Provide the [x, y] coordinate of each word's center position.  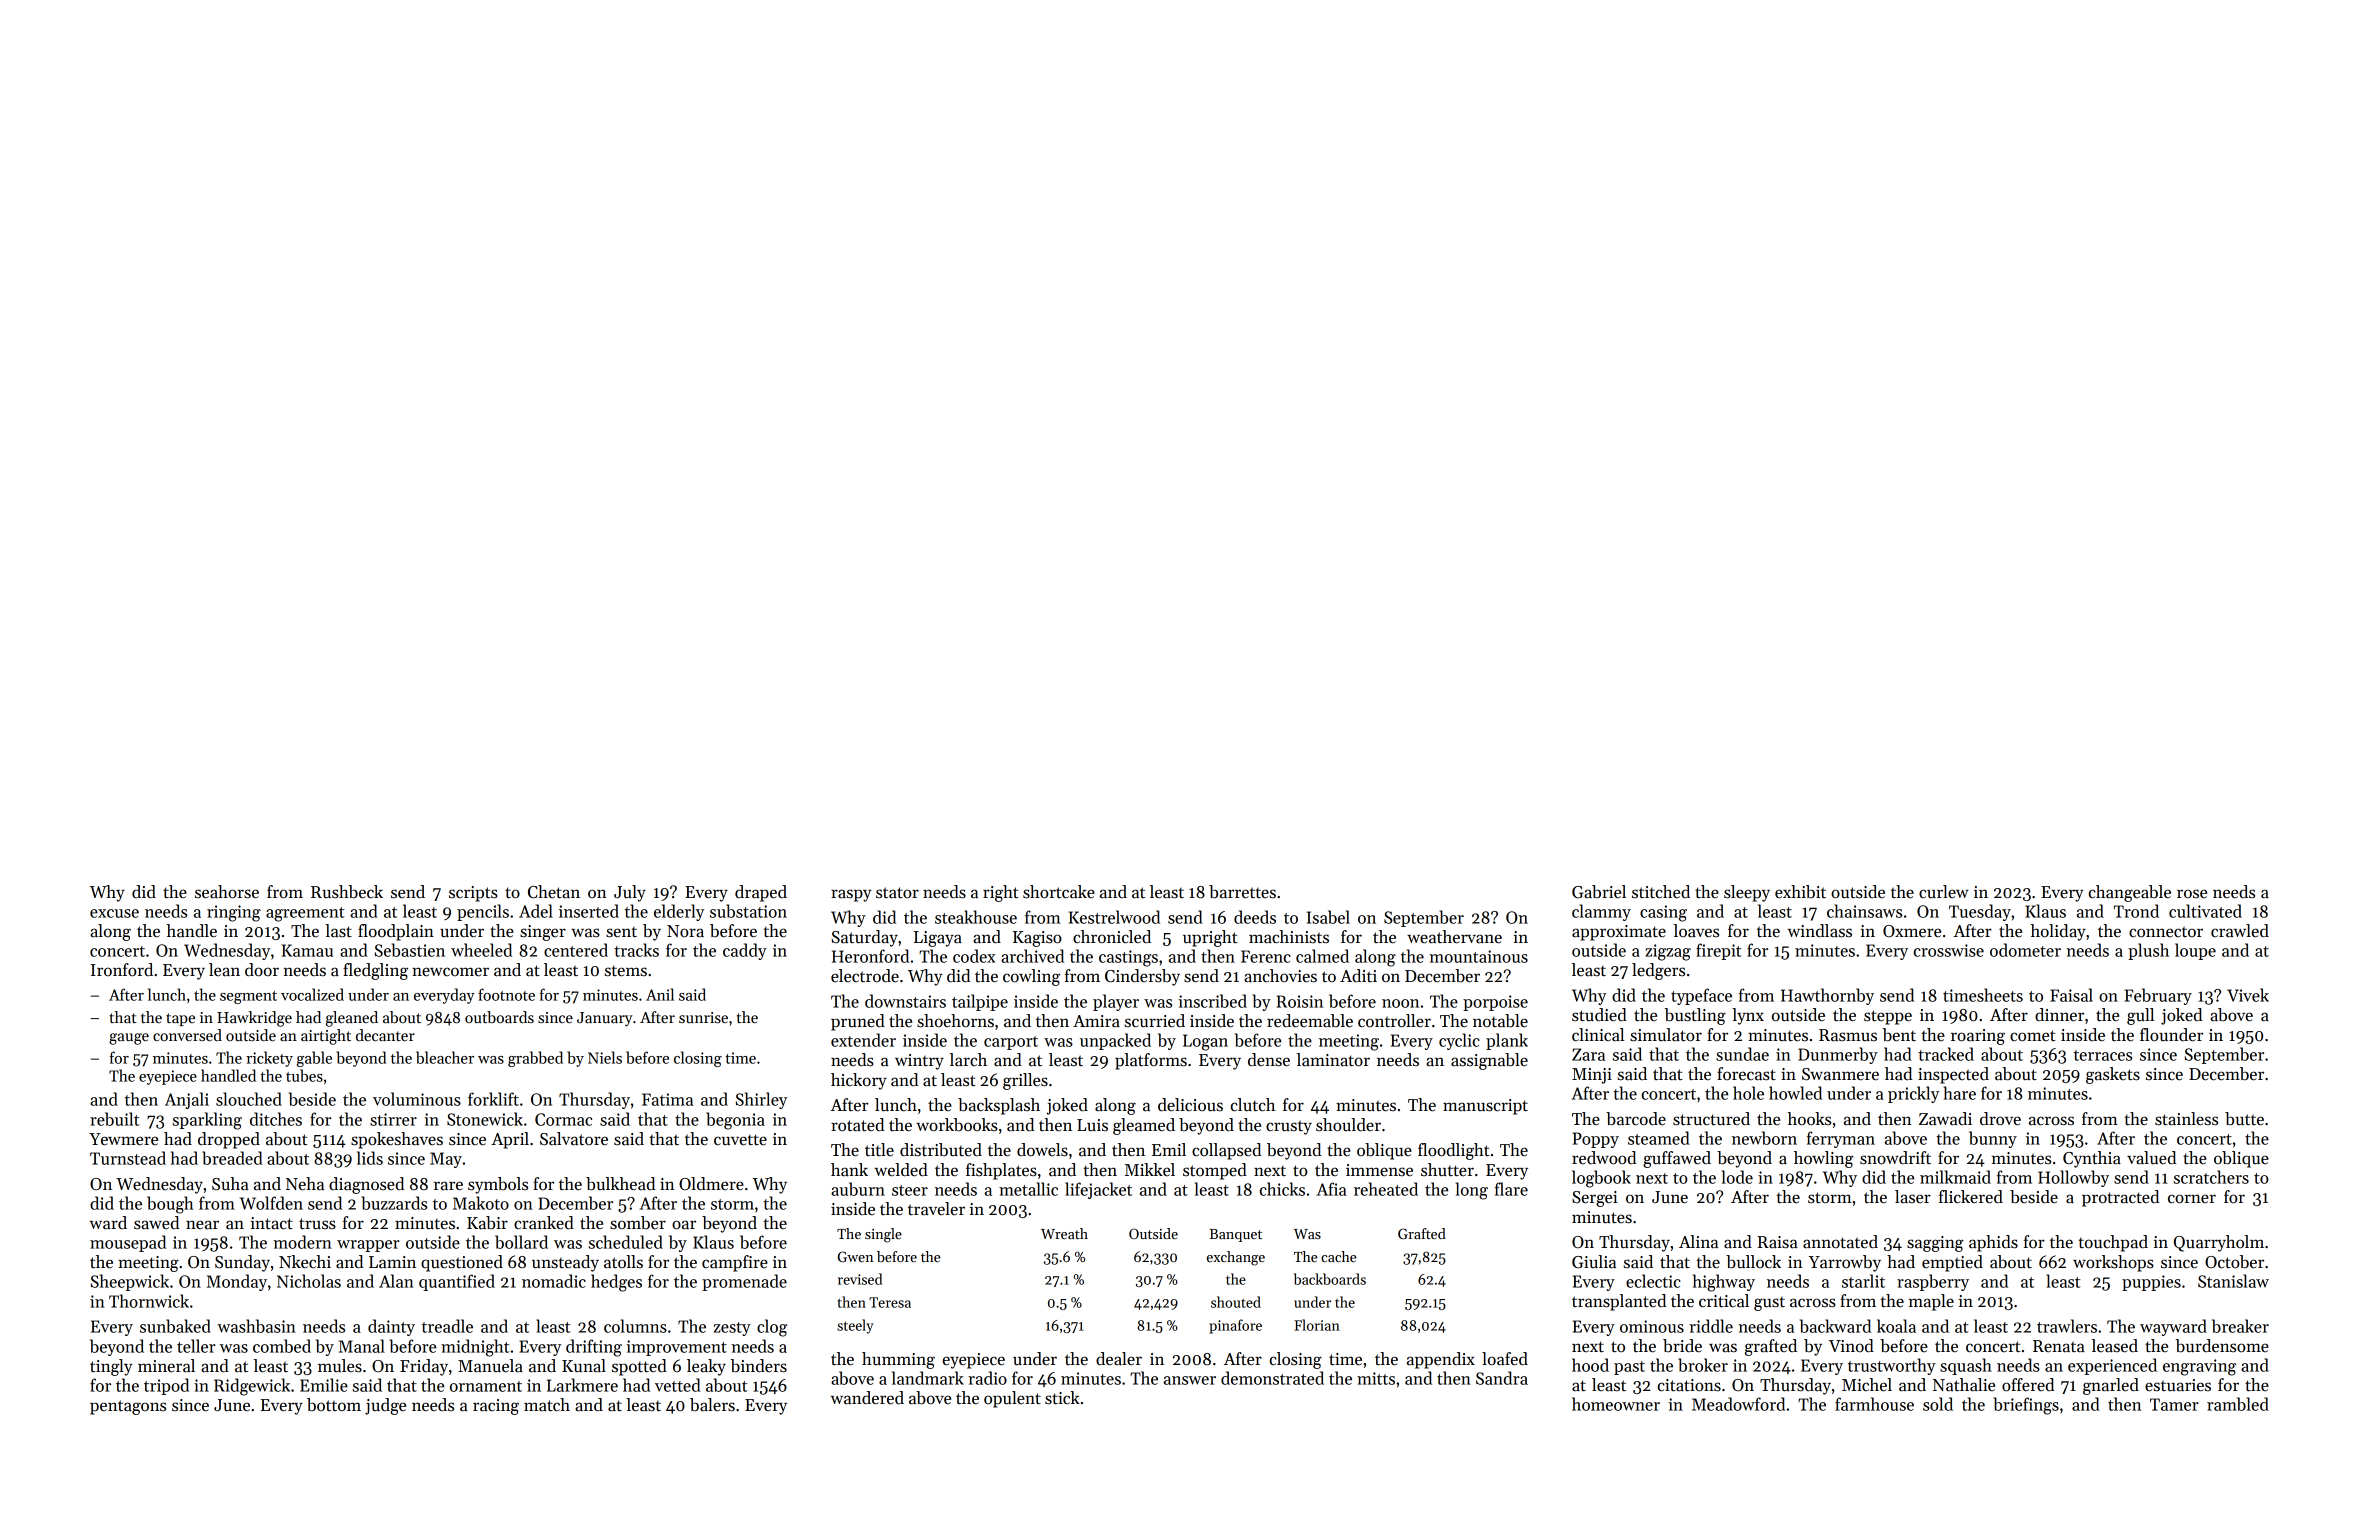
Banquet [1236, 1235]
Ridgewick [252, 1387]
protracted [2120, 1198]
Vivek [2248, 995]
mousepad [128, 1243]
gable [314, 1059]
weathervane [1454, 937]
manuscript [1485, 1107]
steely [855, 1326]
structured [1711, 1119]
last [338, 931]
